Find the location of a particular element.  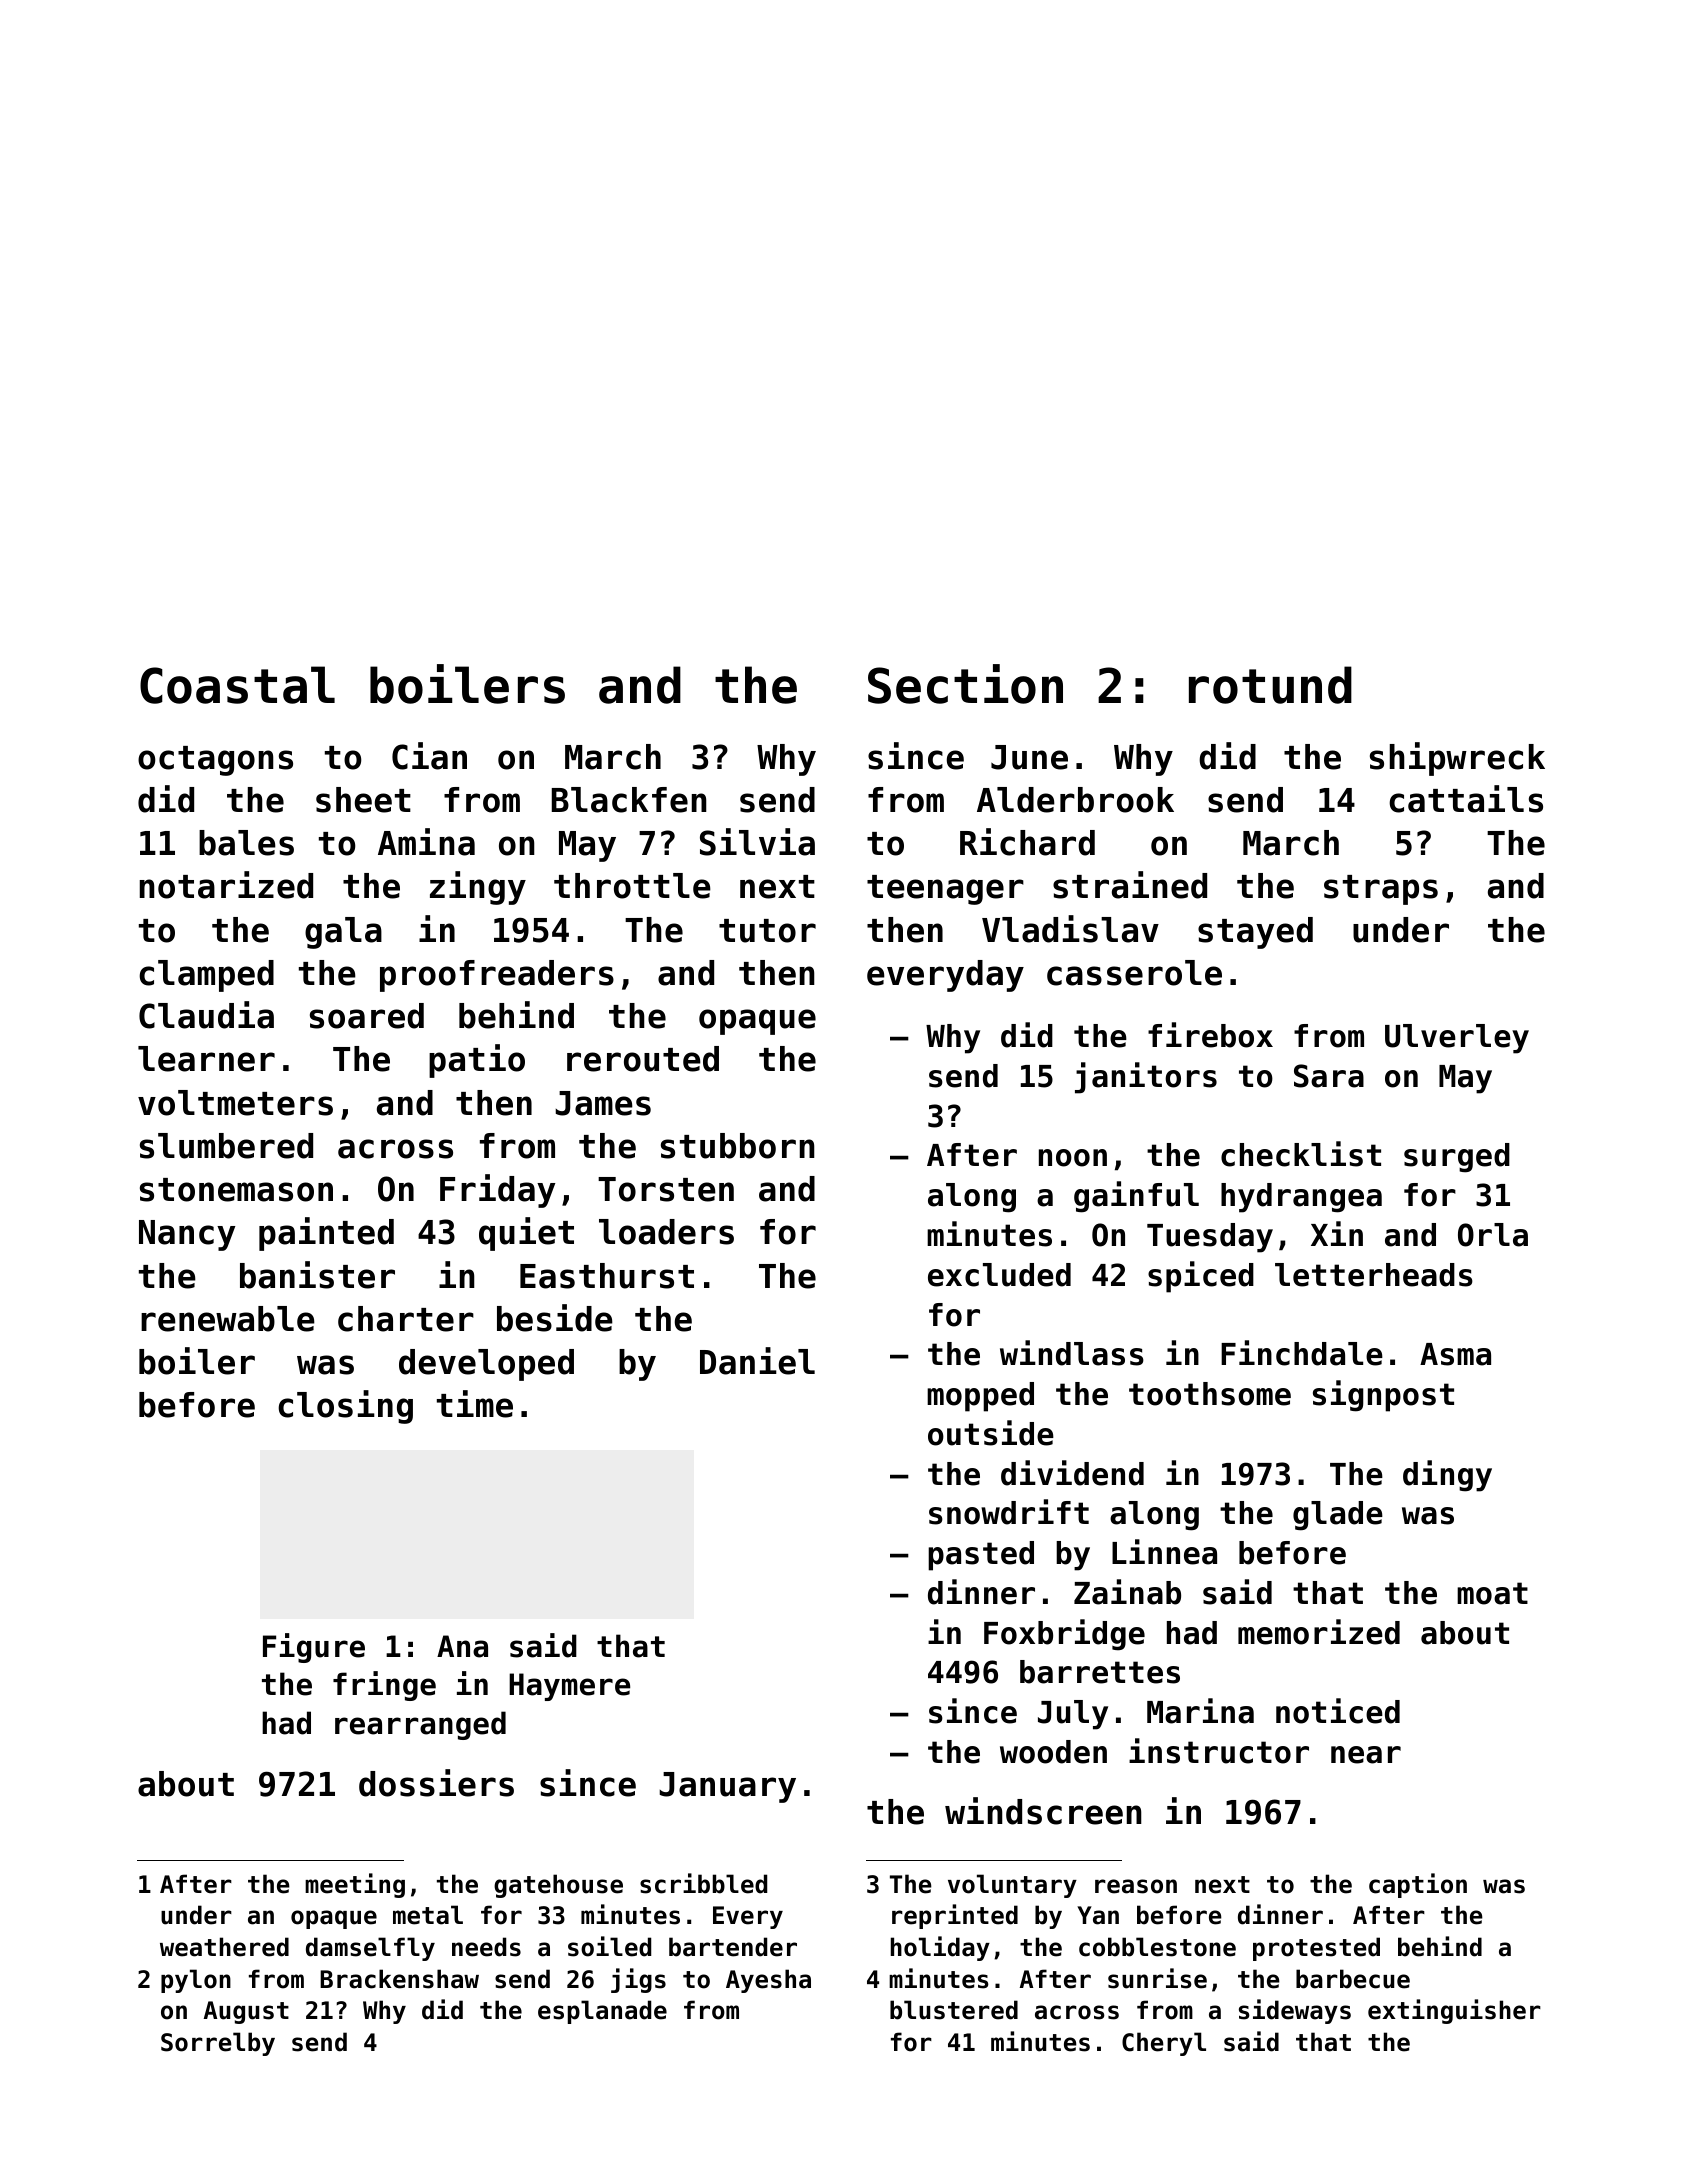

Haymere is located at coordinates (569, 1687).
